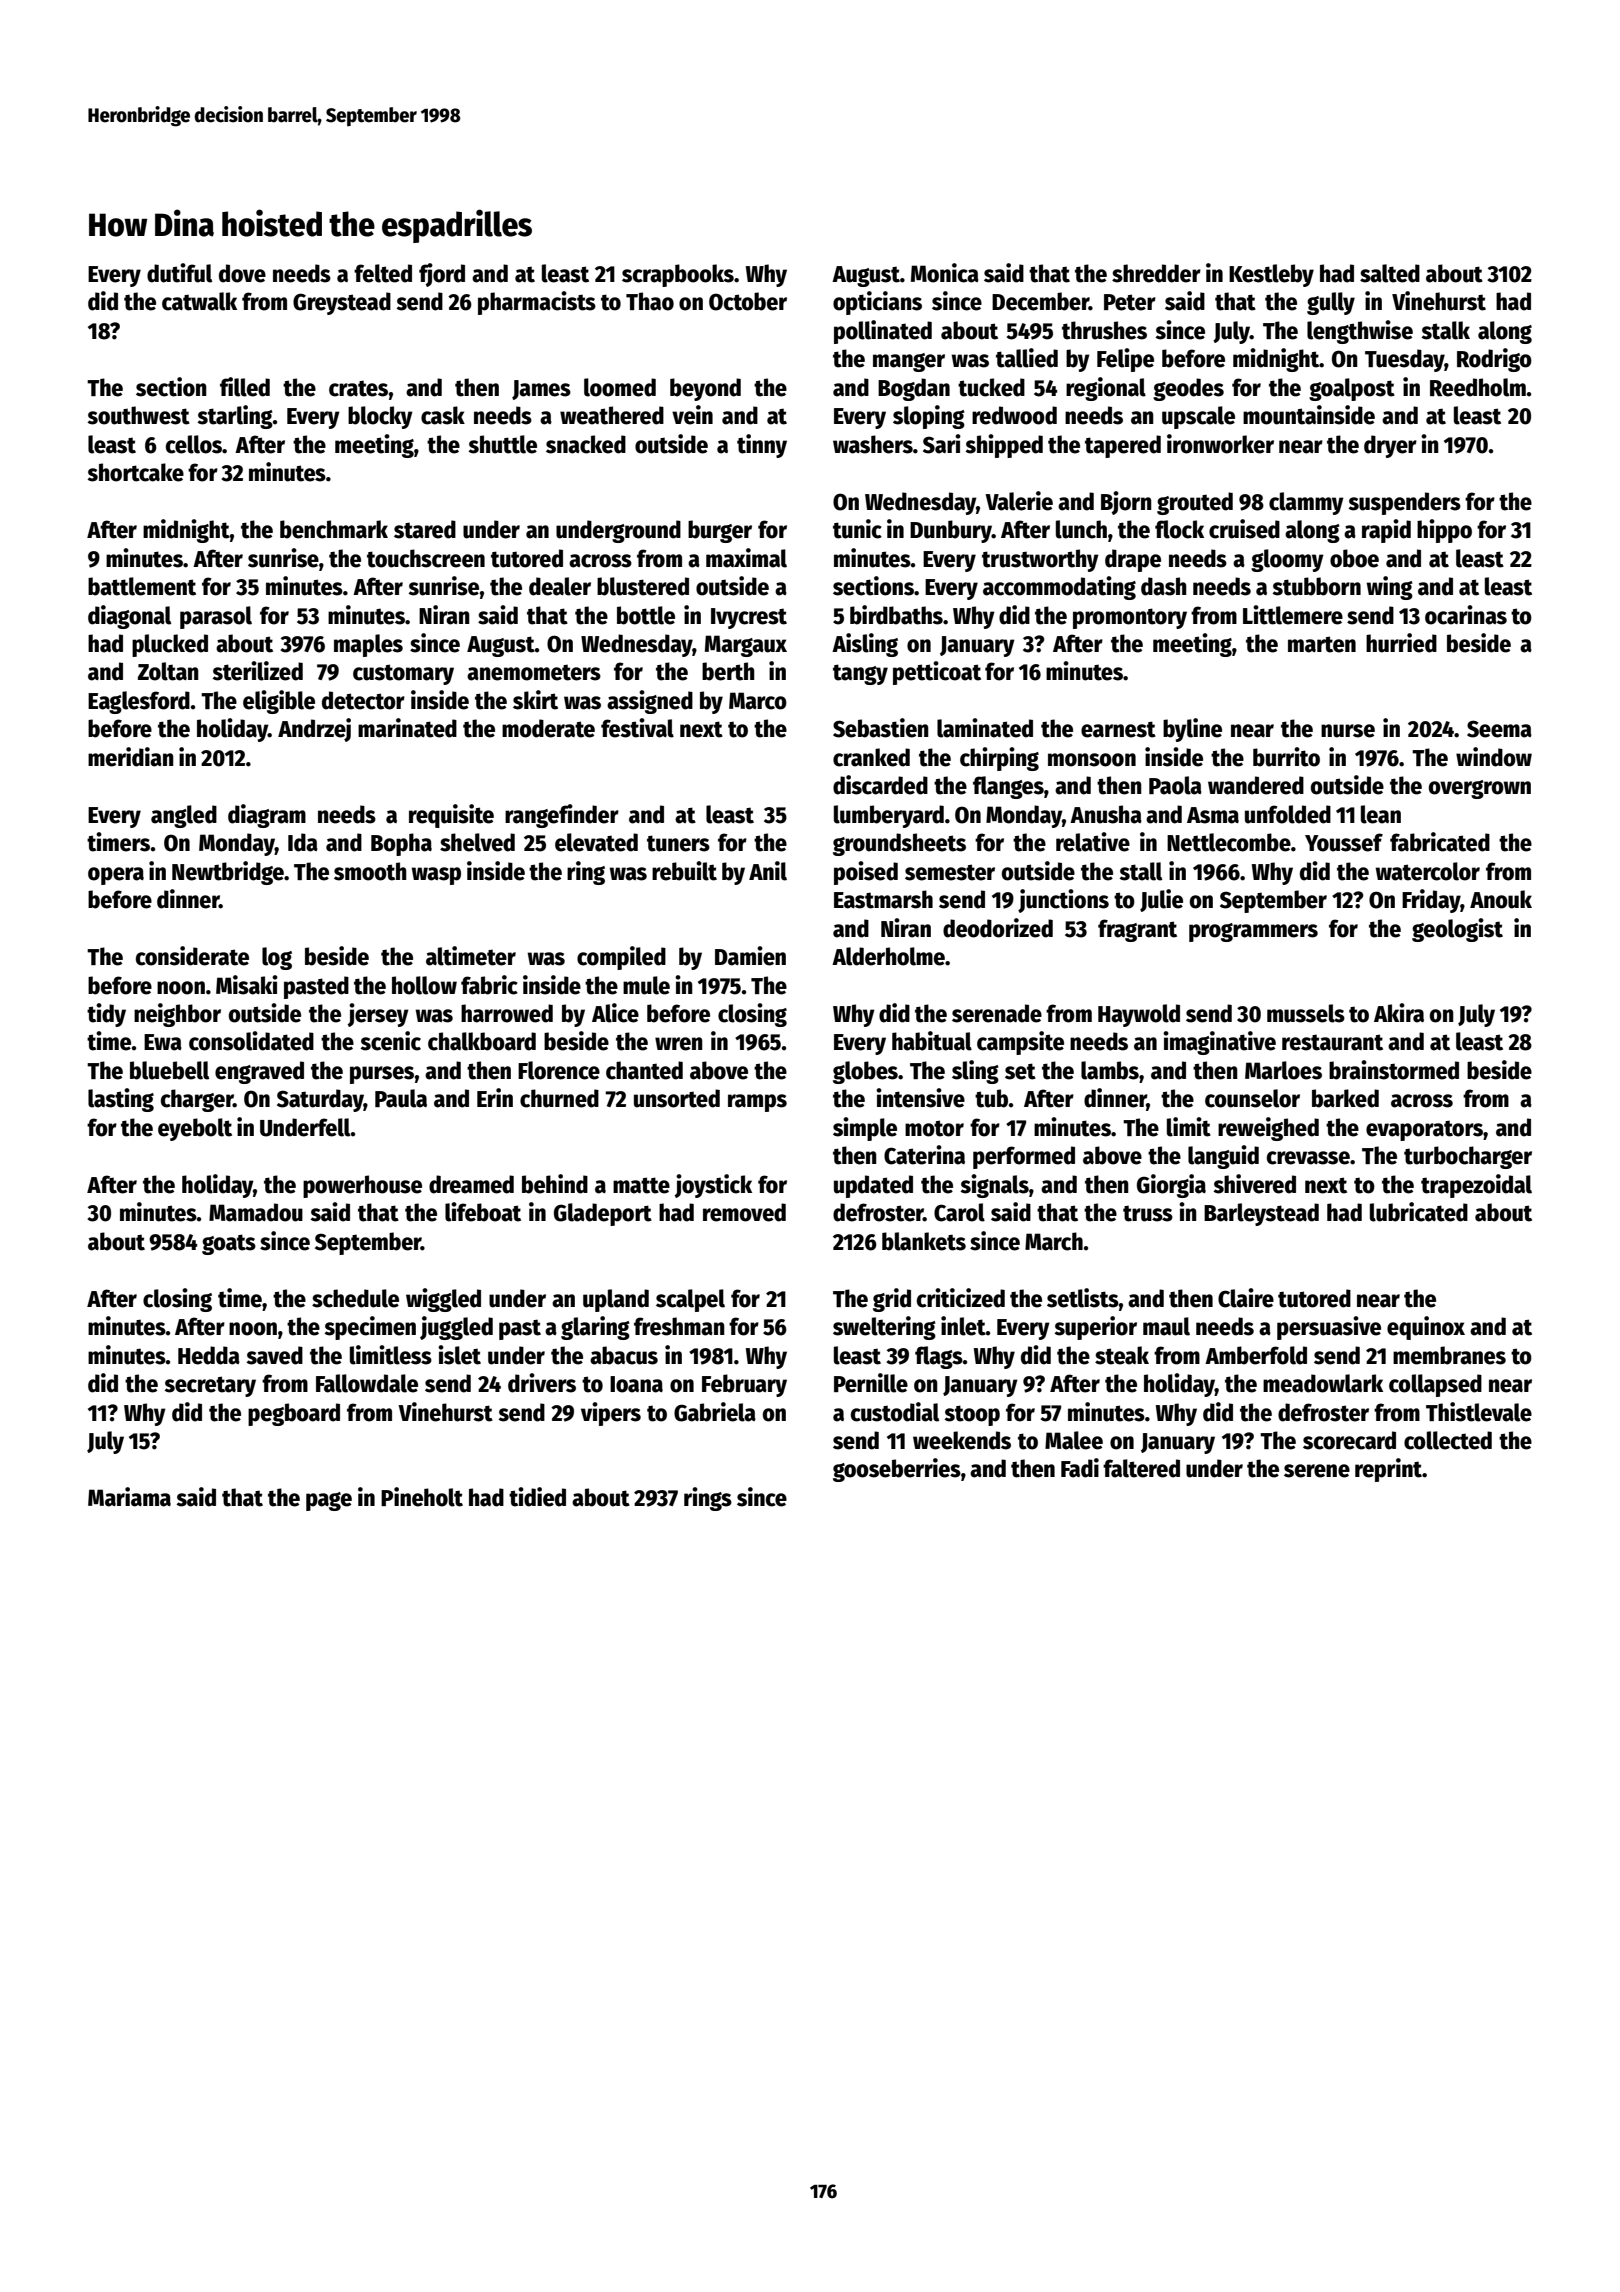 This screenshot has width=1620, height=2292. What do you see at coordinates (678, 275) in the screenshot?
I see `scrapbooks` at bounding box center [678, 275].
